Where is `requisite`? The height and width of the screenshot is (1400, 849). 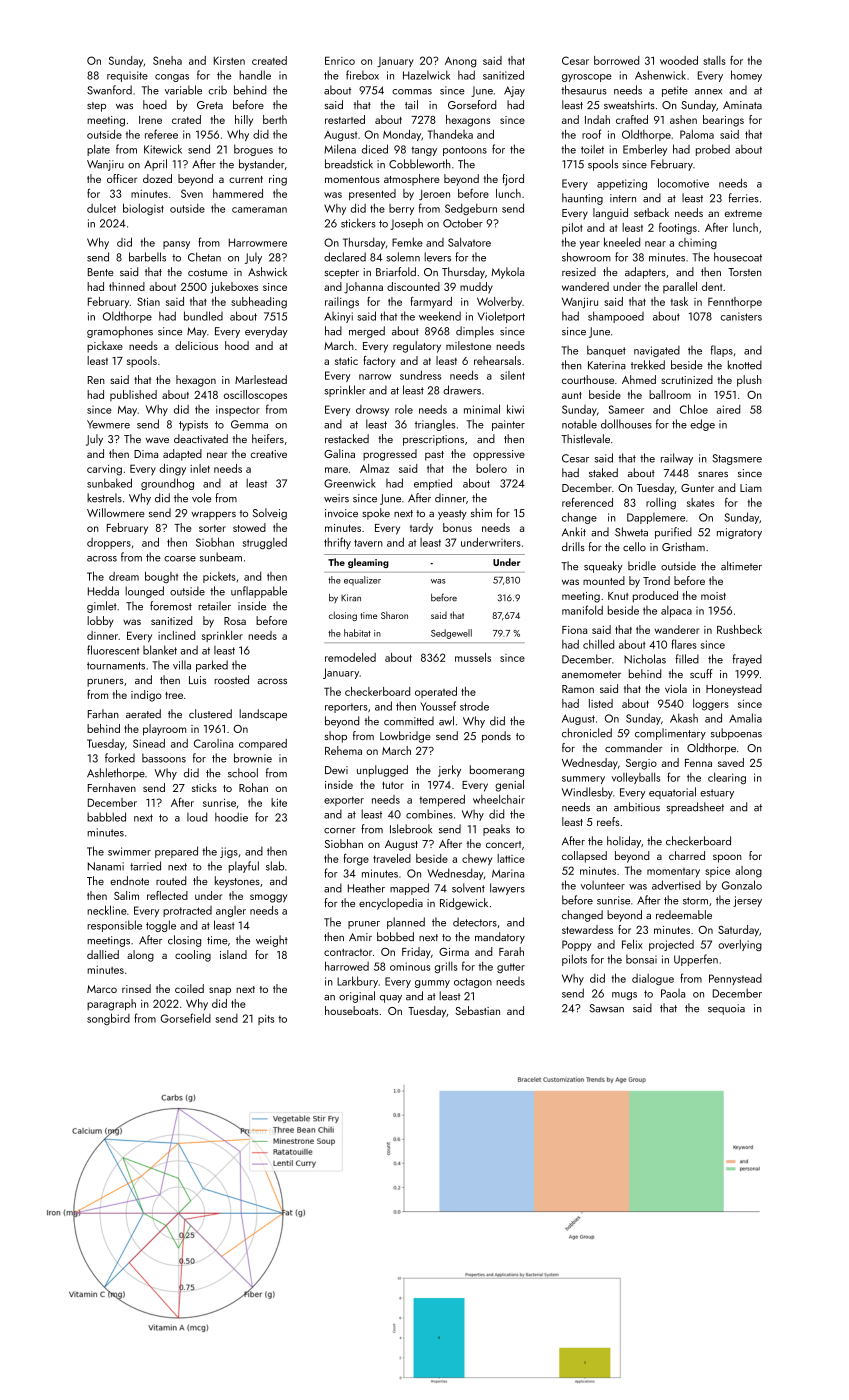
requisite is located at coordinates (127, 76).
